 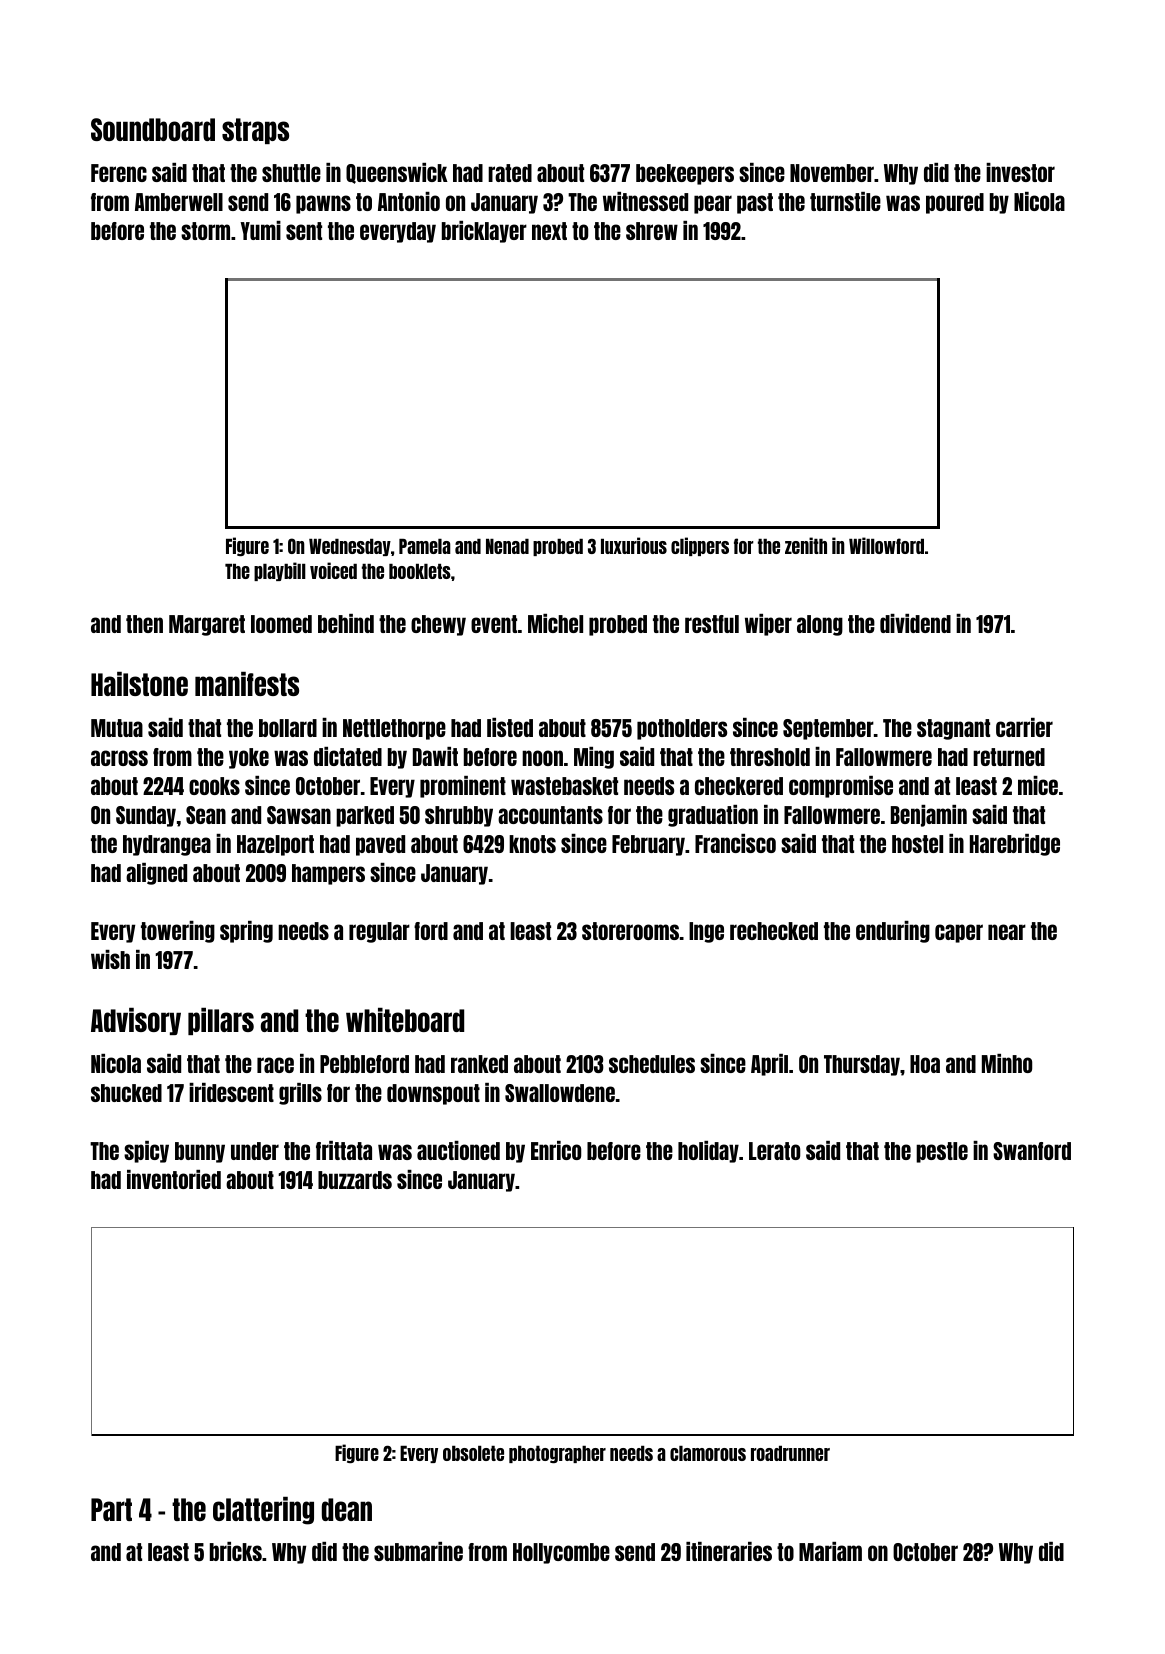 I want to click on obsolete, so click(x=473, y=1453).
